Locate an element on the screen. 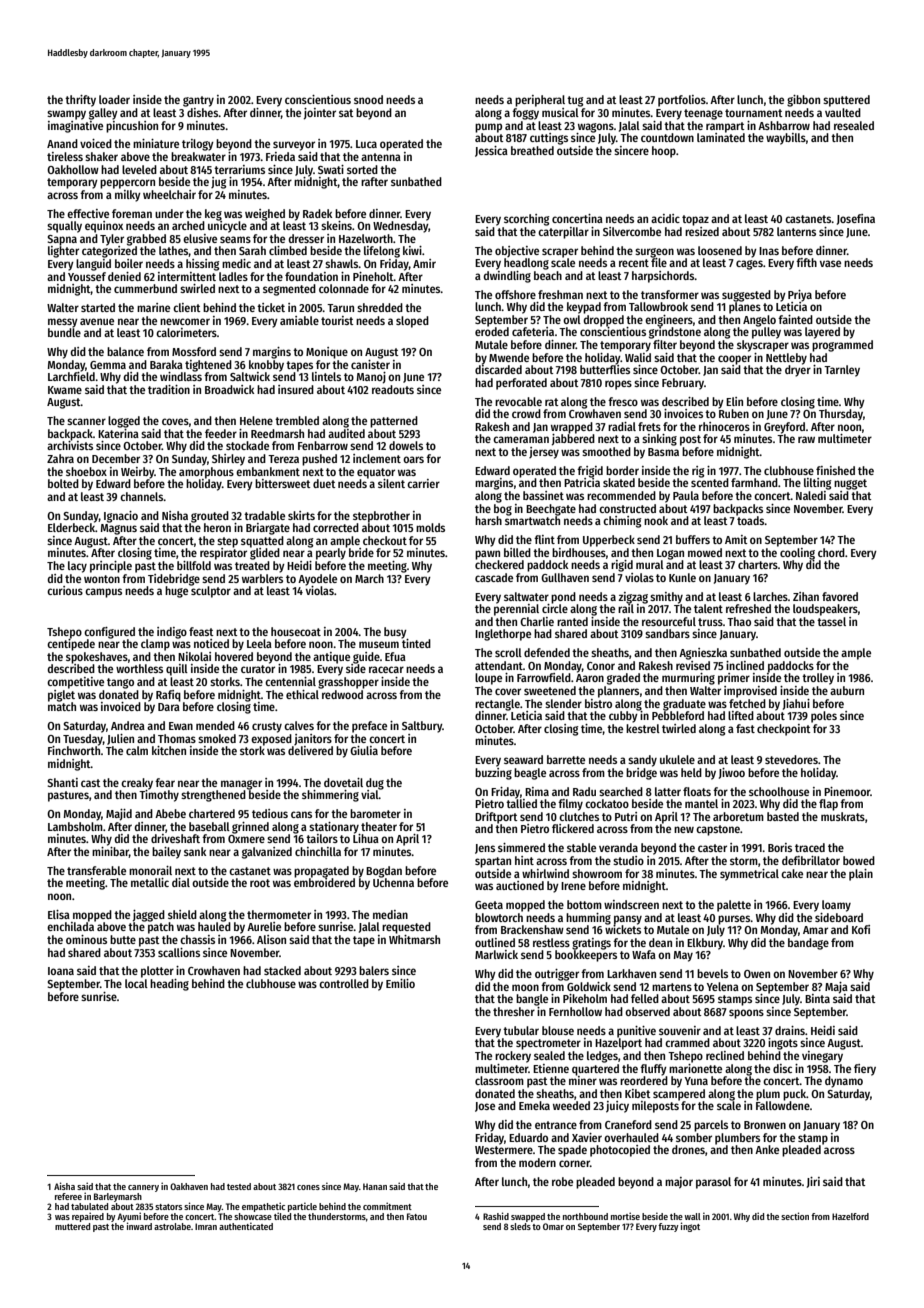 The image size is (924, 1308). portfolios is located at coordinates (682, 101).
